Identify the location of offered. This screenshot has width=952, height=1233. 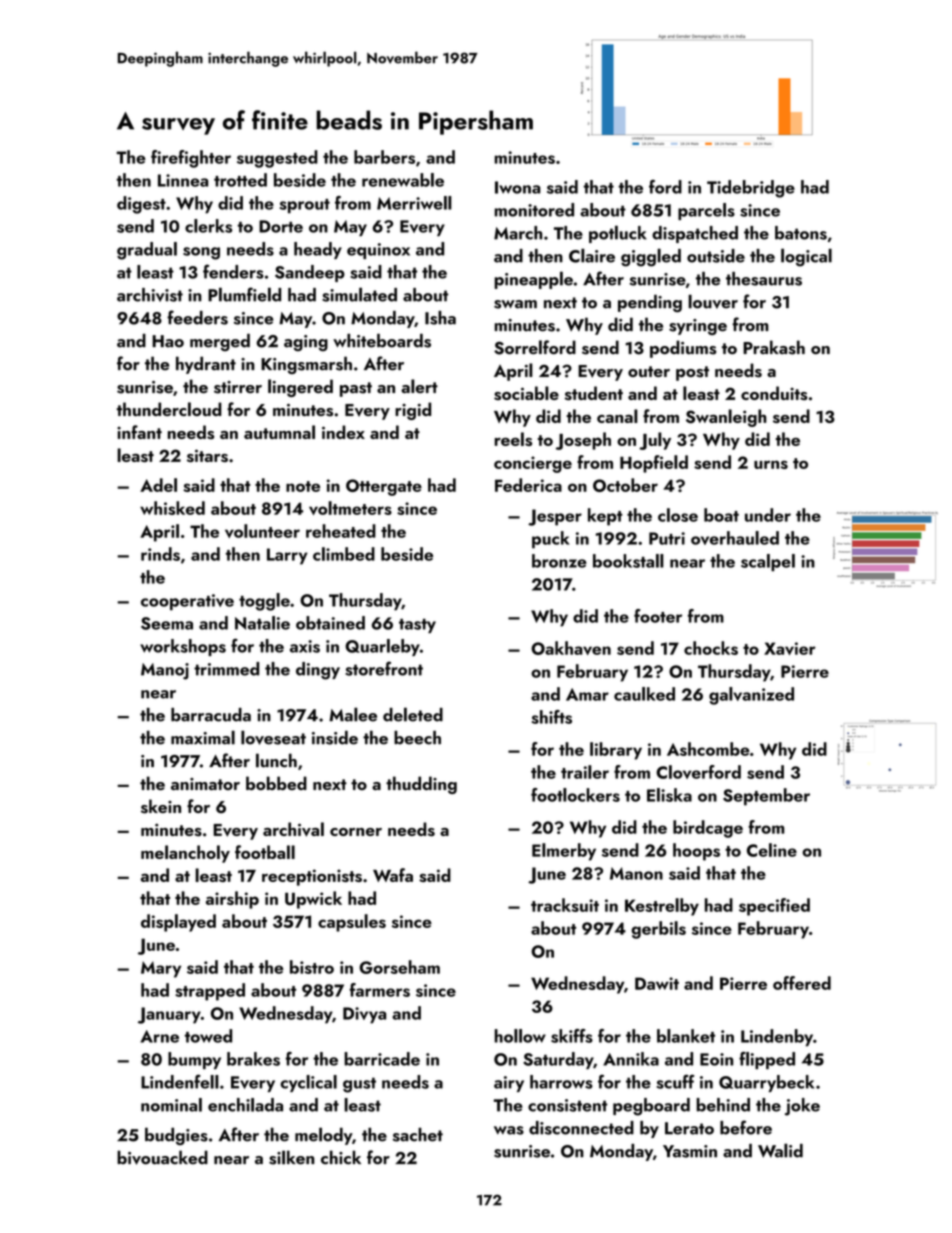
(802, 983).
